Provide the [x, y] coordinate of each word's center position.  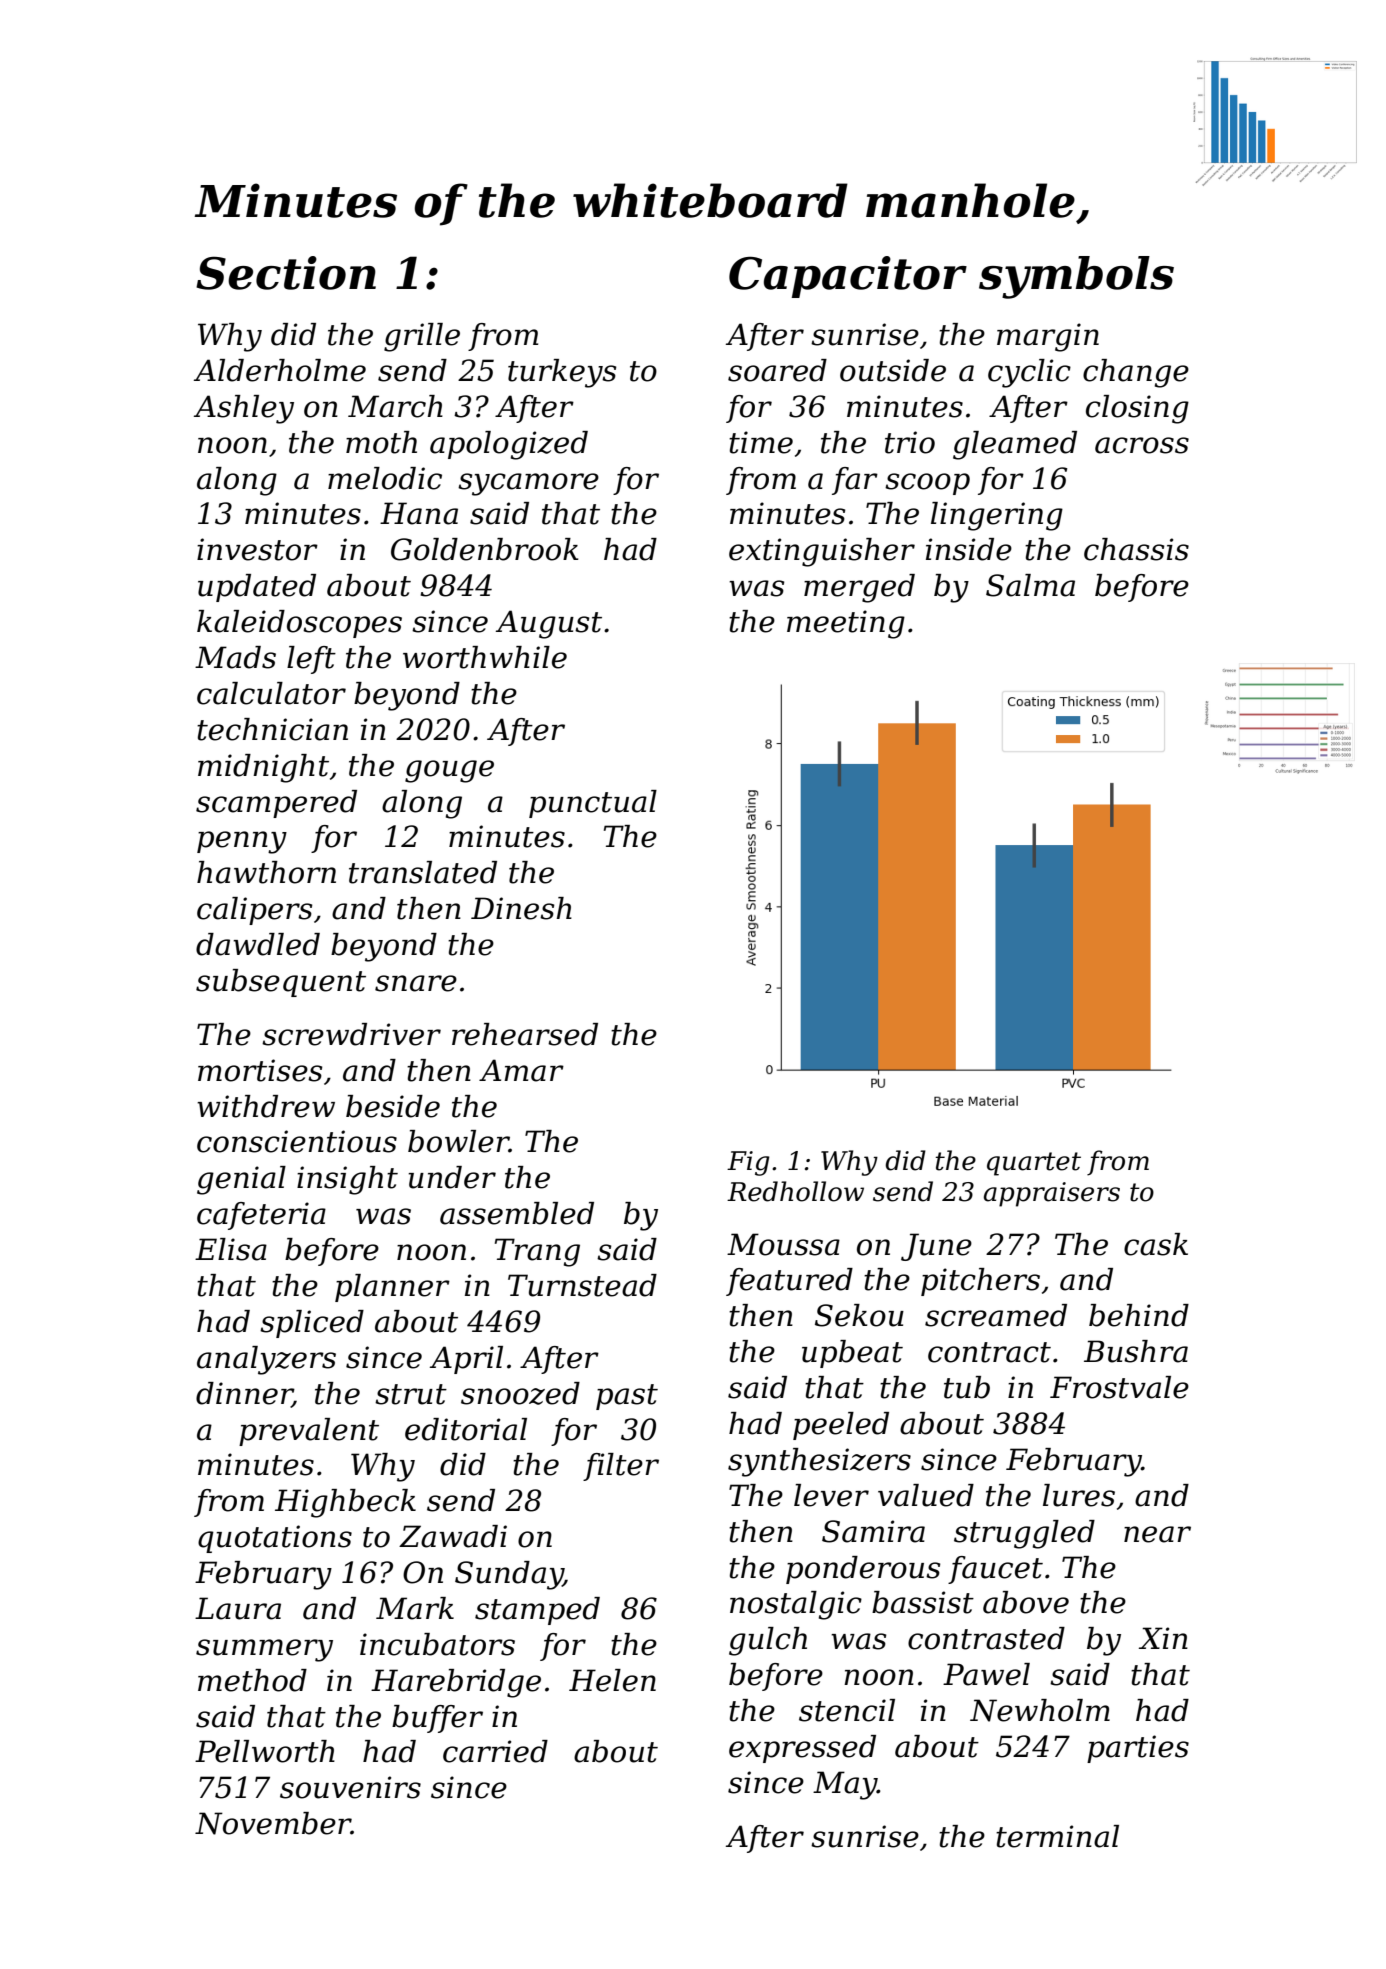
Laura [238, 1608]
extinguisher [822, 552]
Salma [1030, 585]
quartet [1034, 1164]
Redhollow [795, 1191]
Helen [612, 1680]
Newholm [1040, 1710]
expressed [802, 1749]
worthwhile [485, 657]
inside [969, 549]
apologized [509, 445]
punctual [593, 804]
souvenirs [350, 1787]
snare [416, 983]
